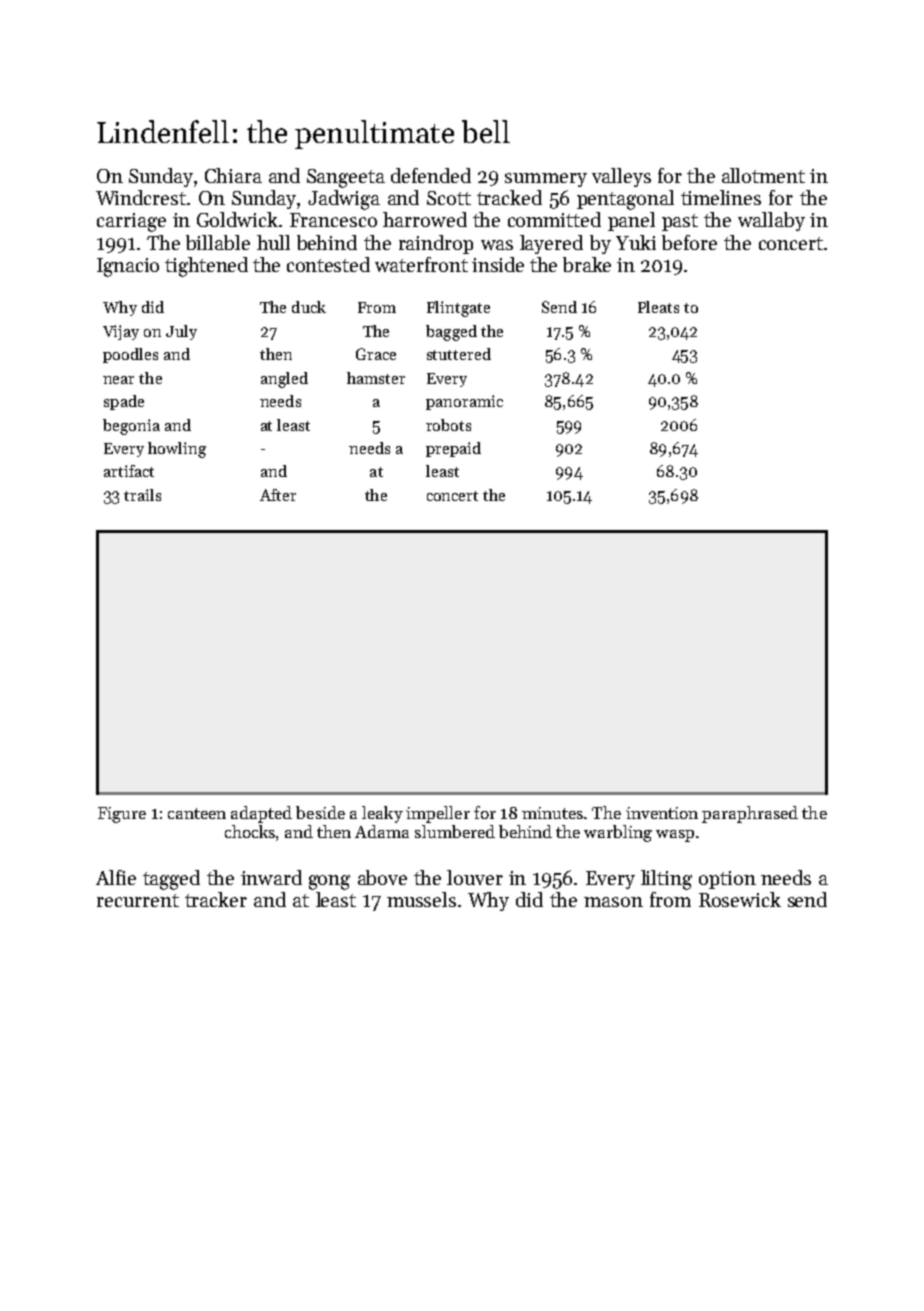 The width and height of the screenshot is (924, 1311). I want to click on beside, so click(320, 812).
